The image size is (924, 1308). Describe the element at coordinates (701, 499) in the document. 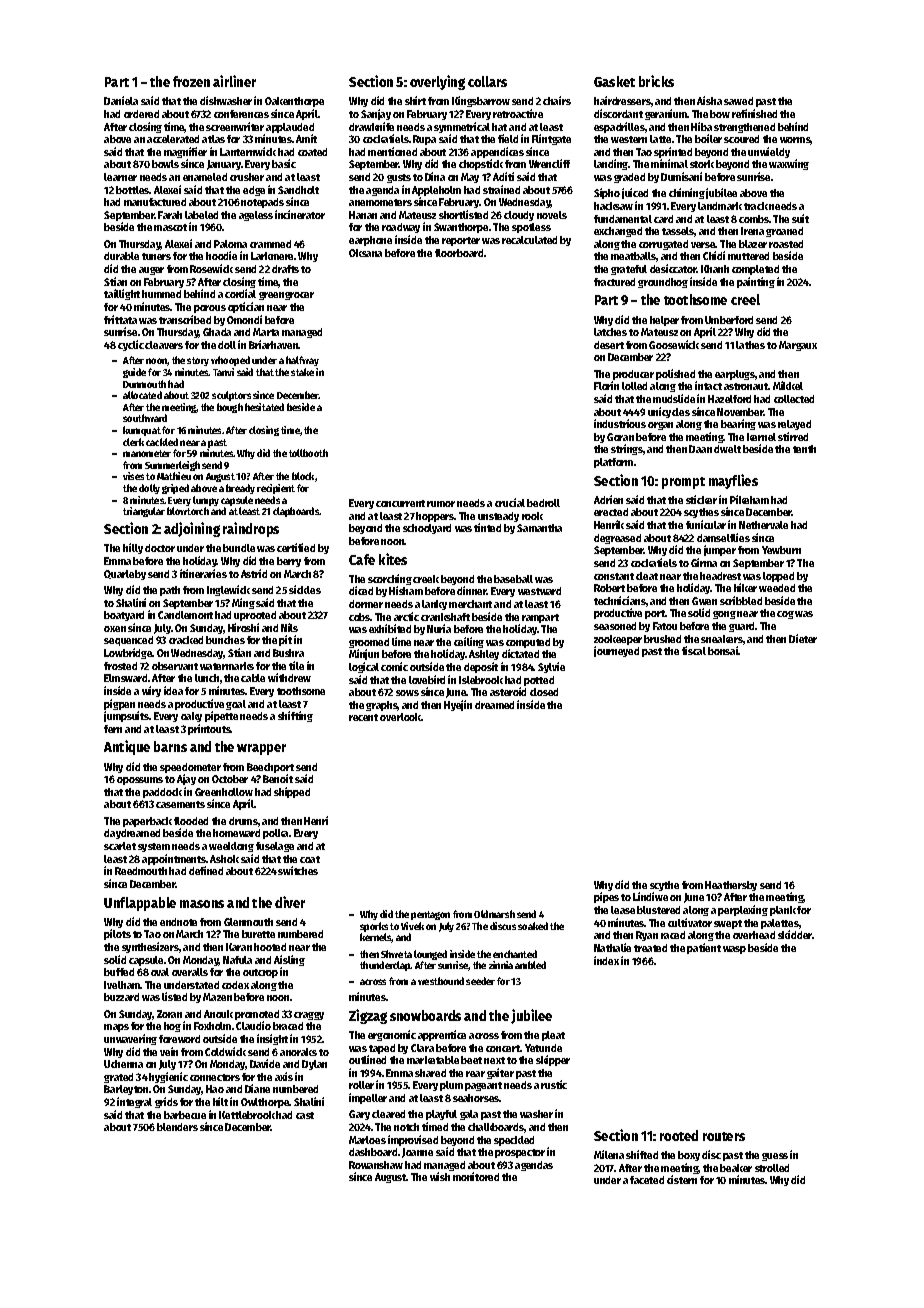

I see `sticker` at that location.
